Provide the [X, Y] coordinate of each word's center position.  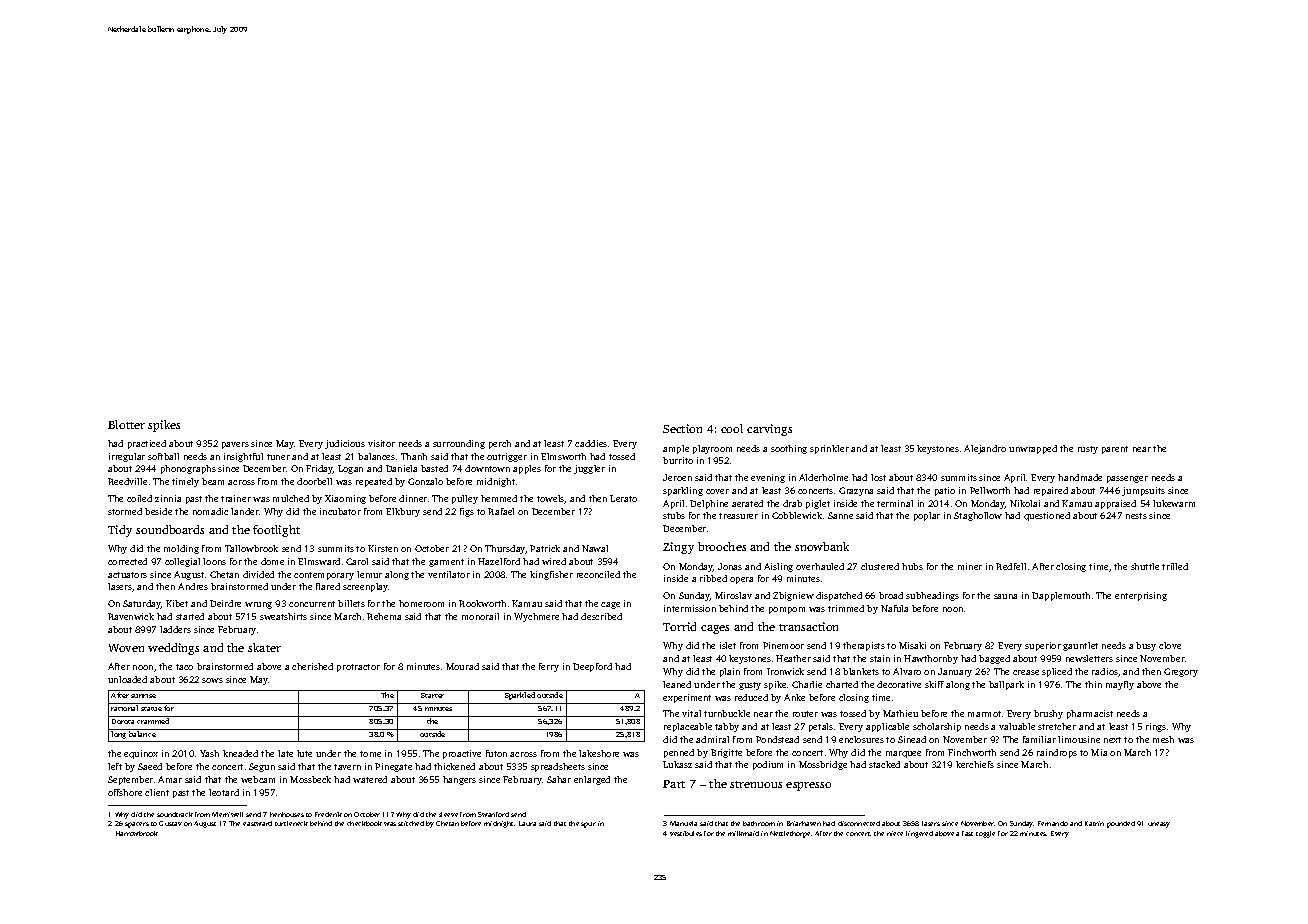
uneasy [1159, 825]
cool [732, 428]
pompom [787, 610]
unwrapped [1033, 449]
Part [674, 784]
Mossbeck [310, 779]
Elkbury [403, 512]
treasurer [738, 516]
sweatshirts [283, 616]
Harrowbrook [137, 833]
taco [184, 667]
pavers [235, 445]
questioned [1047, 516]
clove [1170, 645]
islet [728, 645]
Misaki [912, 645]
